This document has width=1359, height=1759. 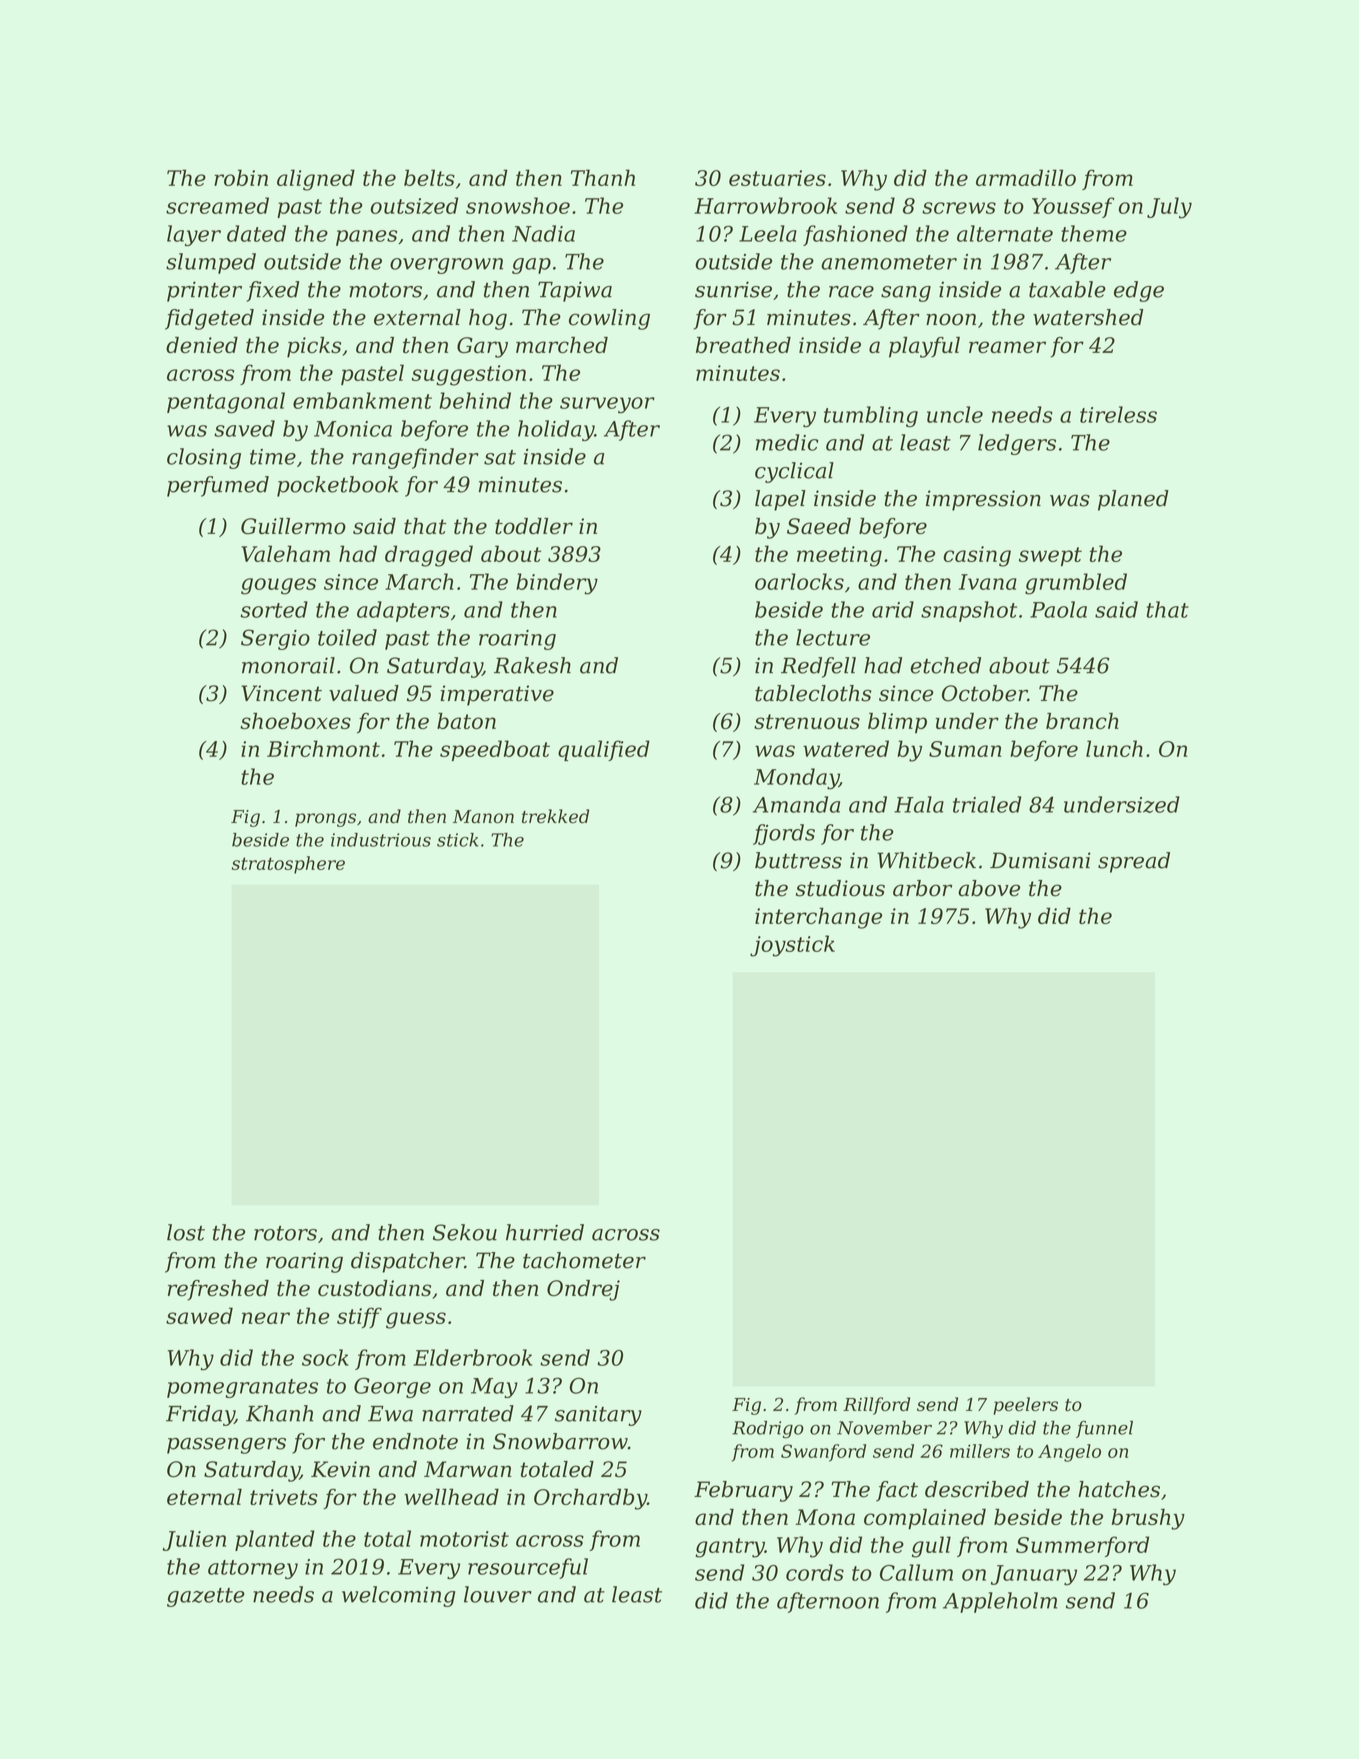 I want to click on alternate, so click(x=1005, y=233).
